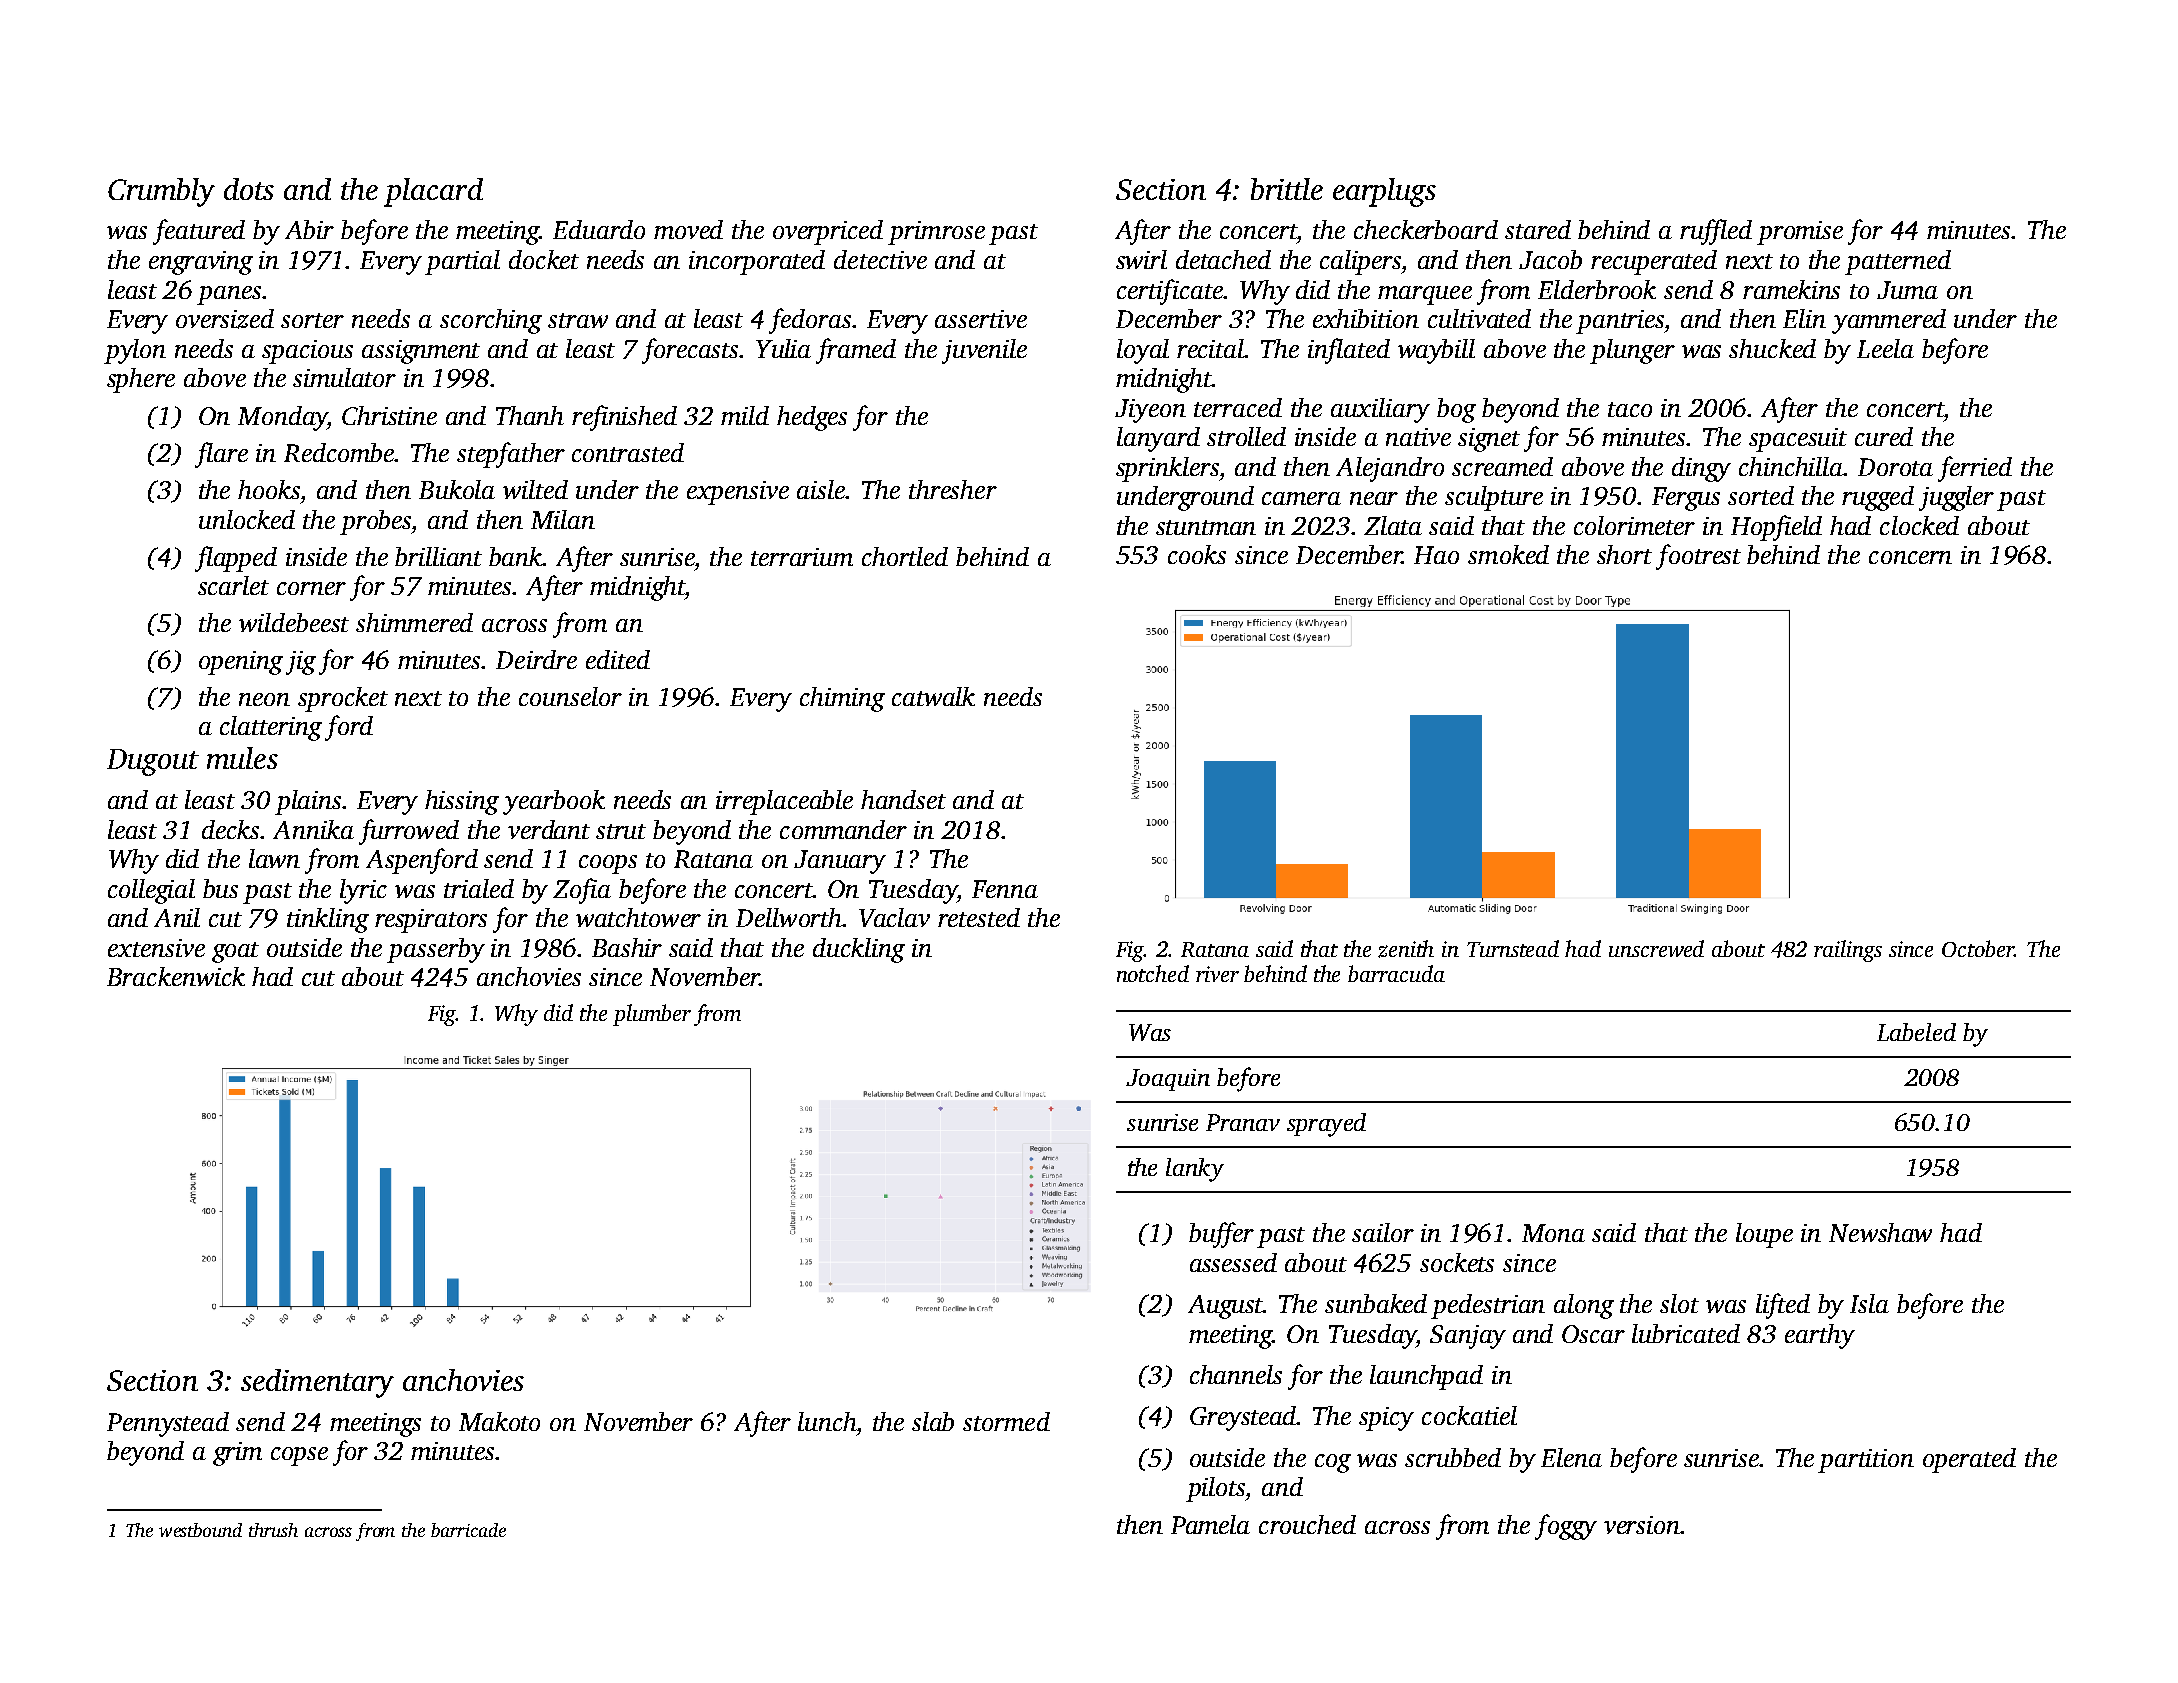 This page has width=2178, height=1683. I want to click on Fenna, so click(1005, 889).
